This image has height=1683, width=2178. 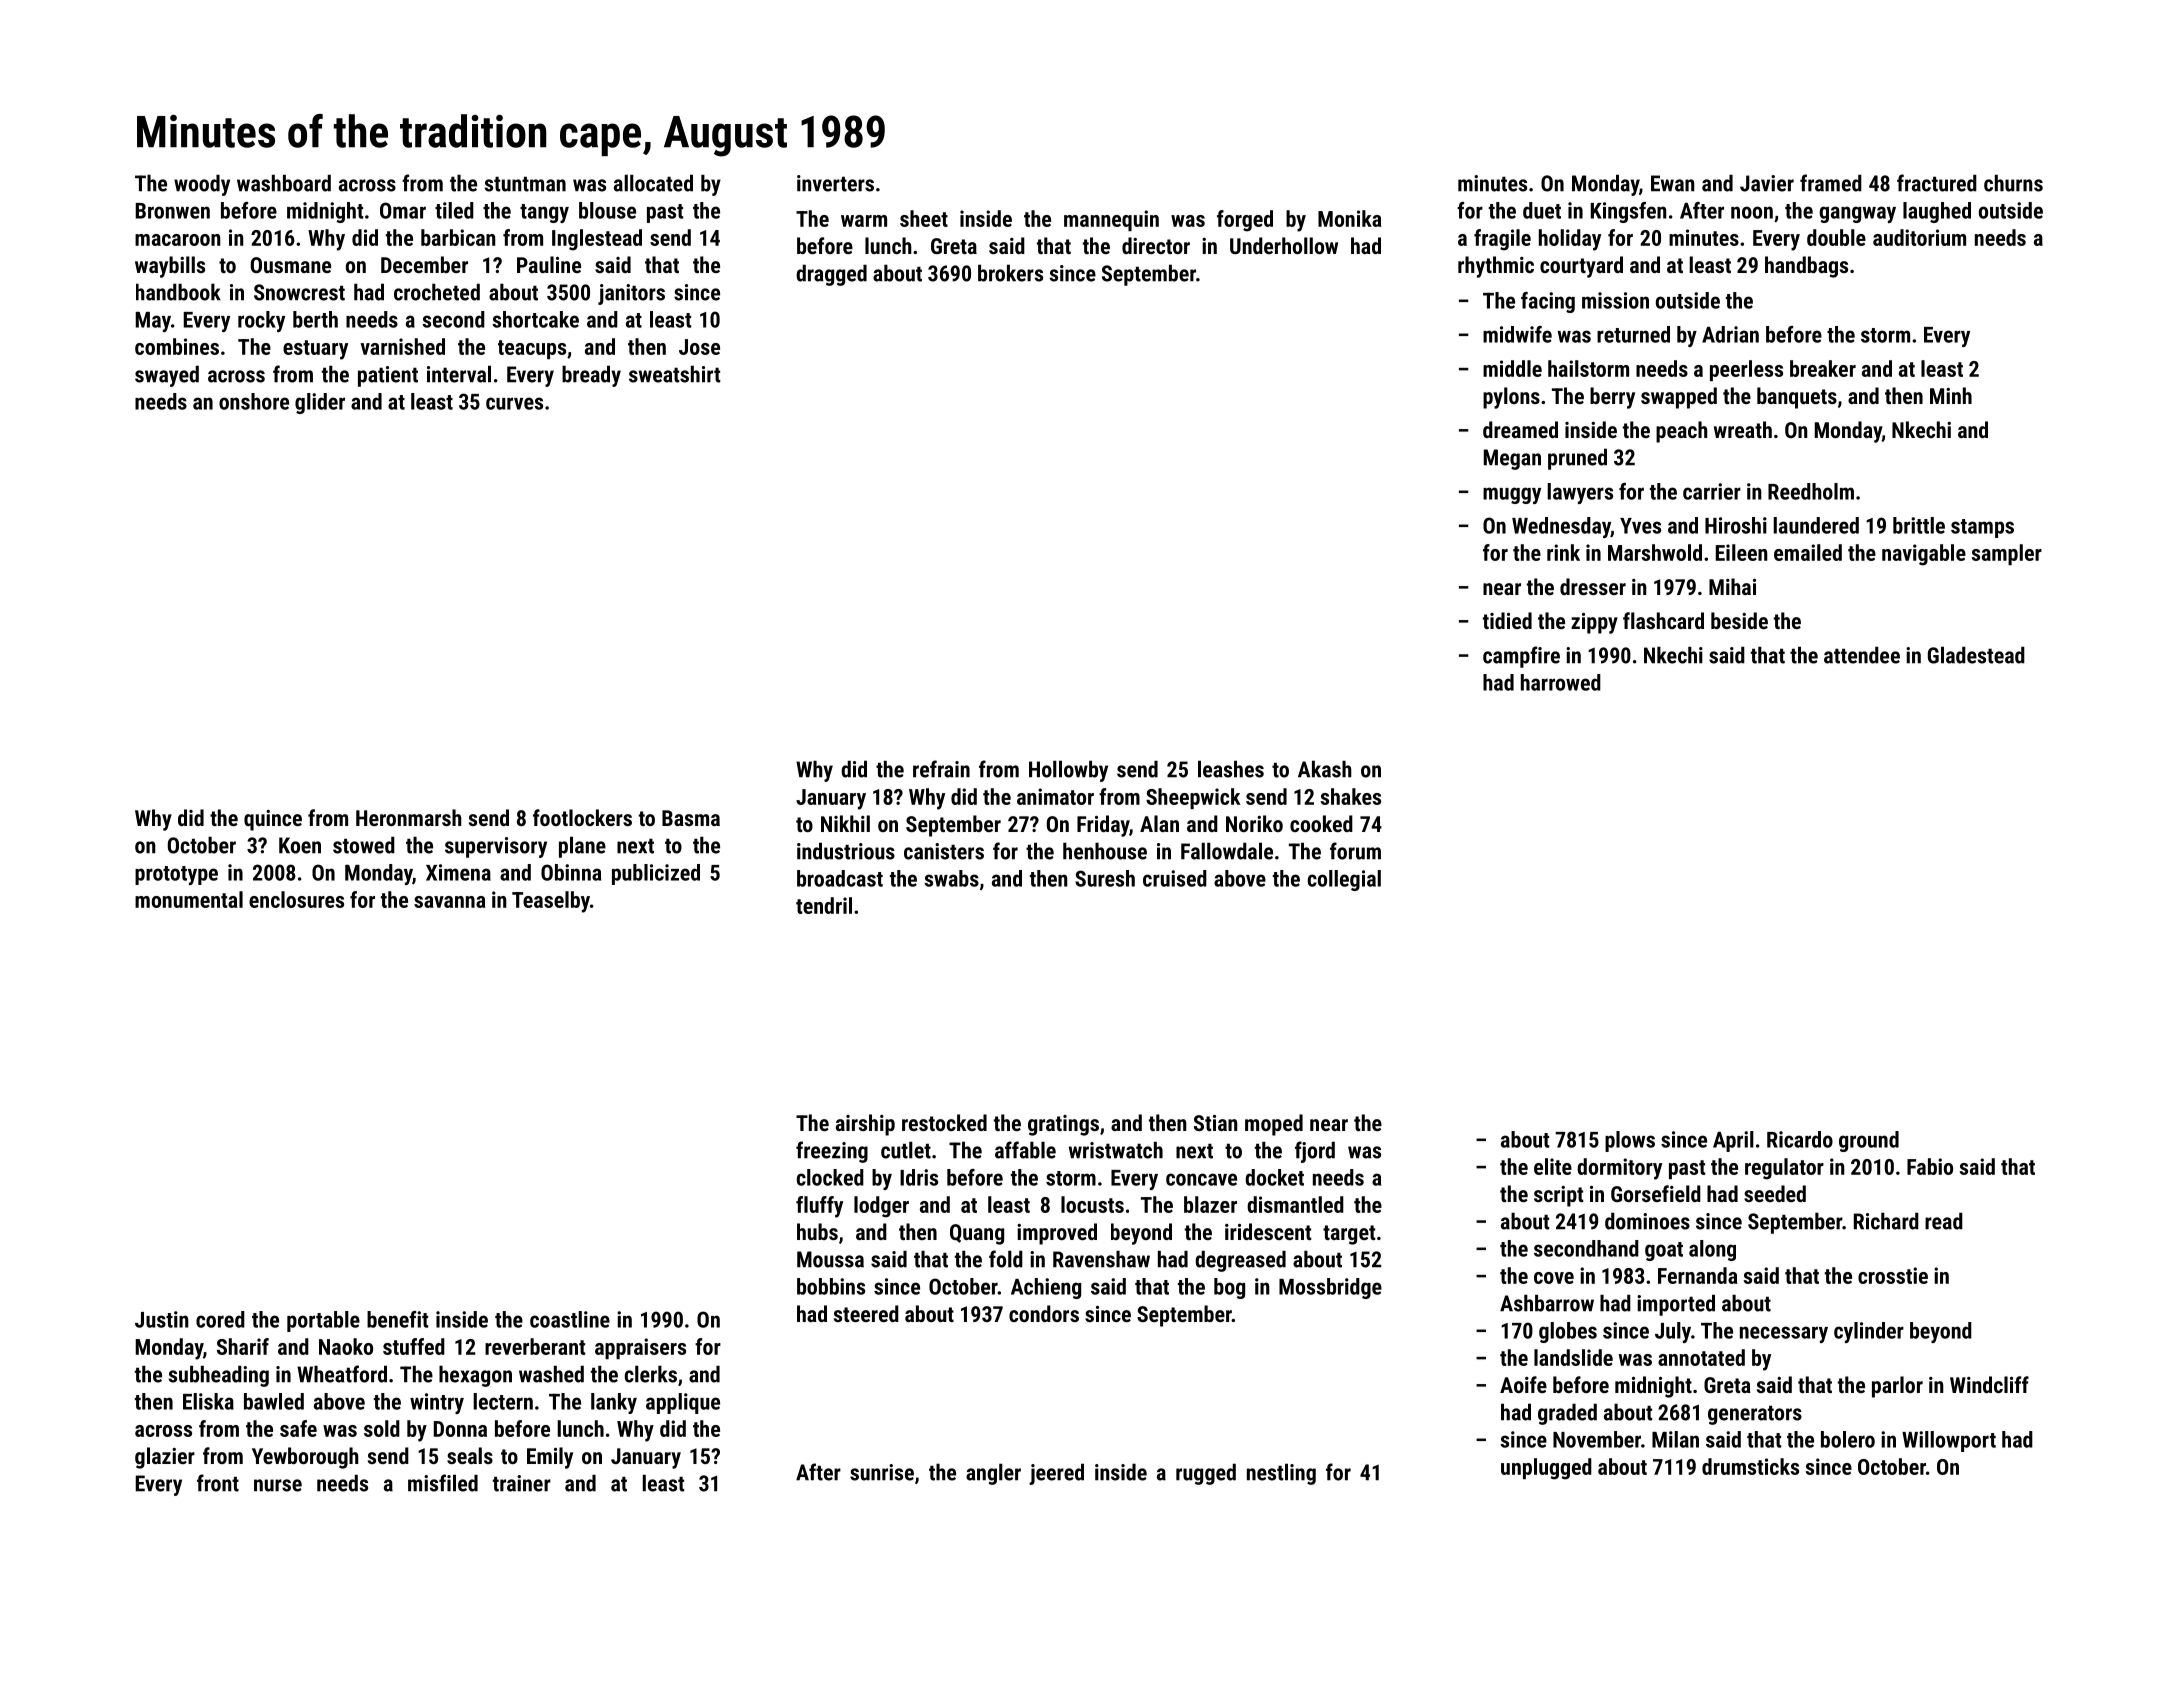 What do you see at coordinates (284, 183) in the image?
I see `washboard` at bounding box center [284, 183].
